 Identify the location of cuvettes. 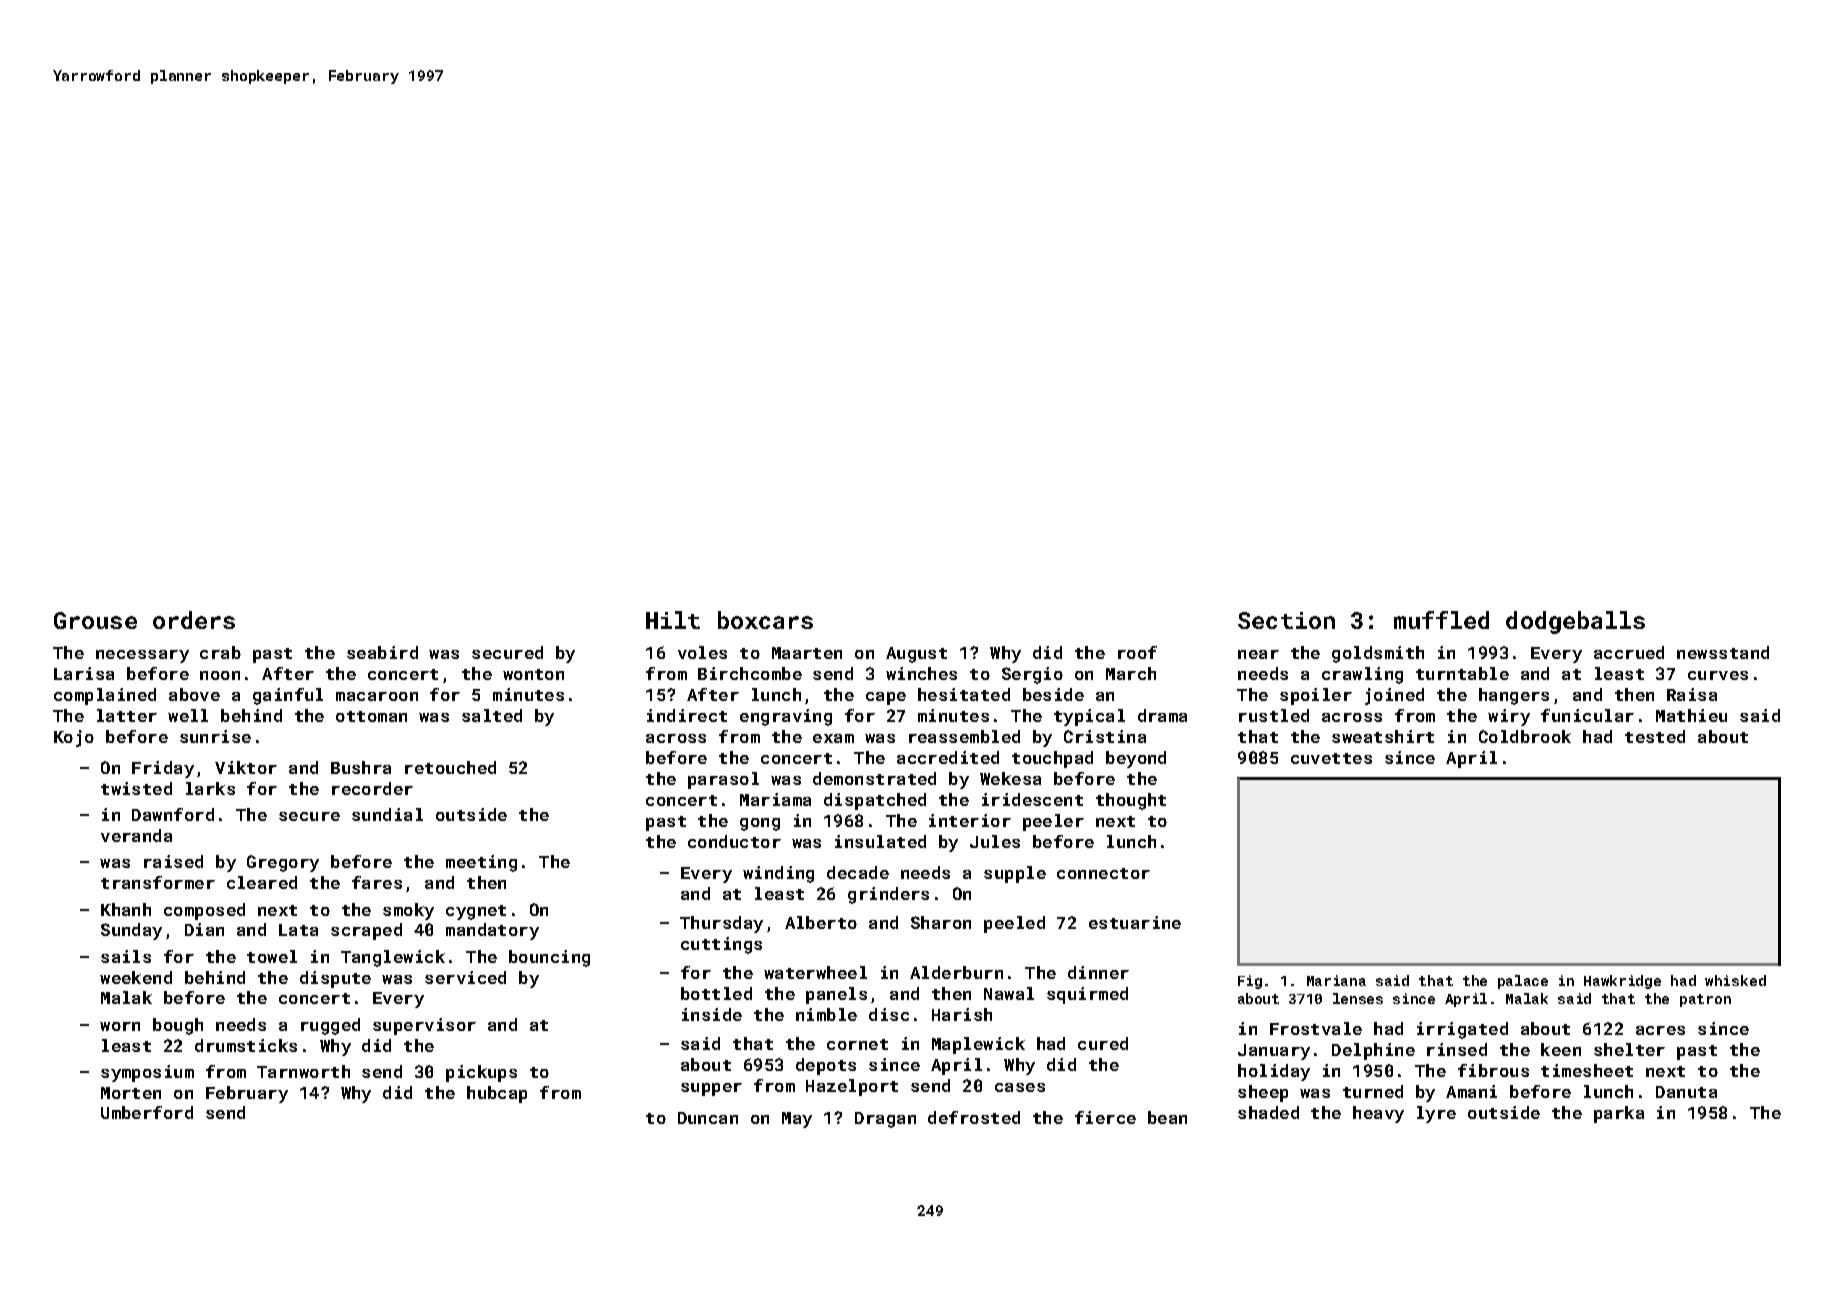
(1331, 758).
